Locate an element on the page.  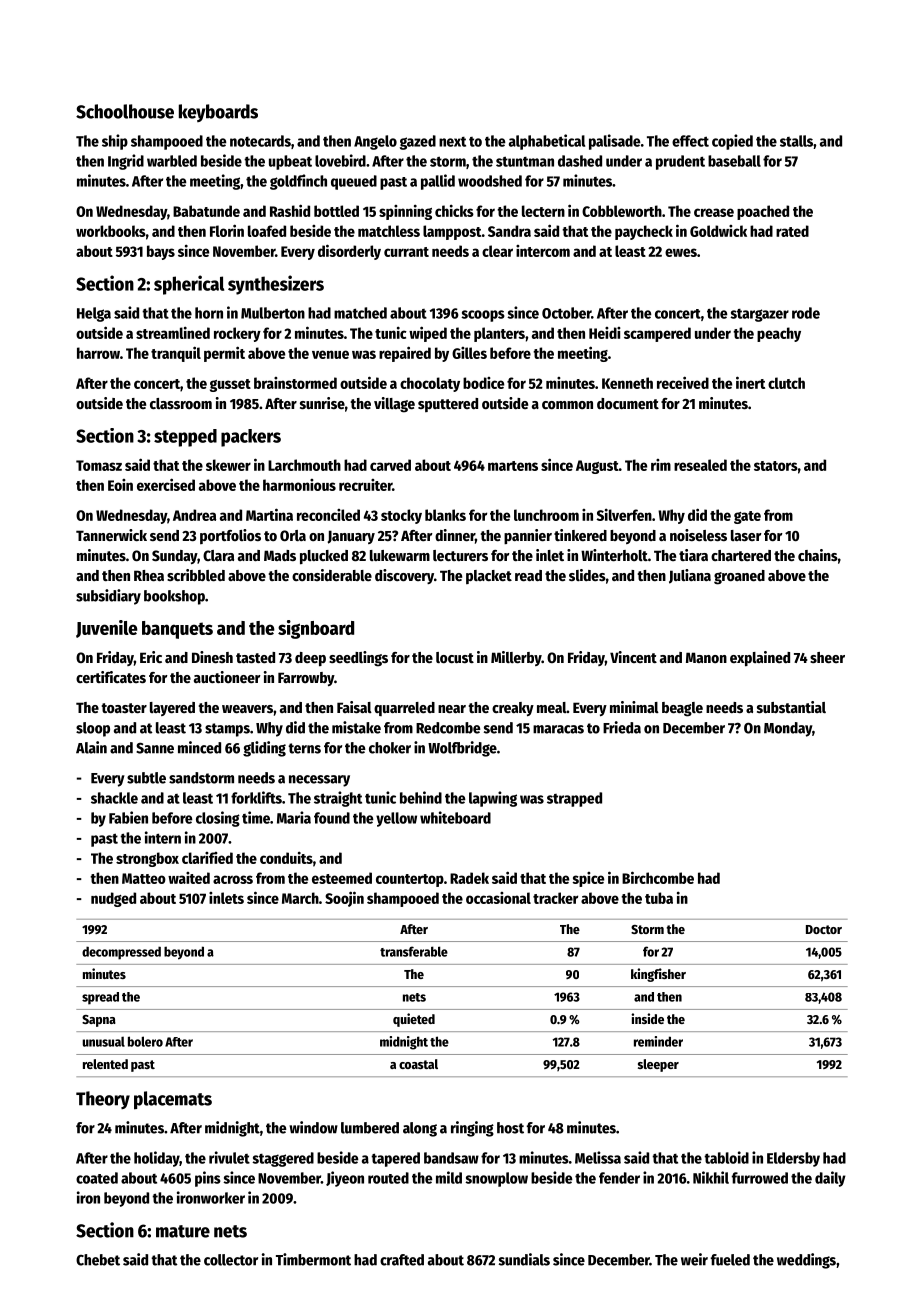
occasional is located at coordinates (498, 898).
